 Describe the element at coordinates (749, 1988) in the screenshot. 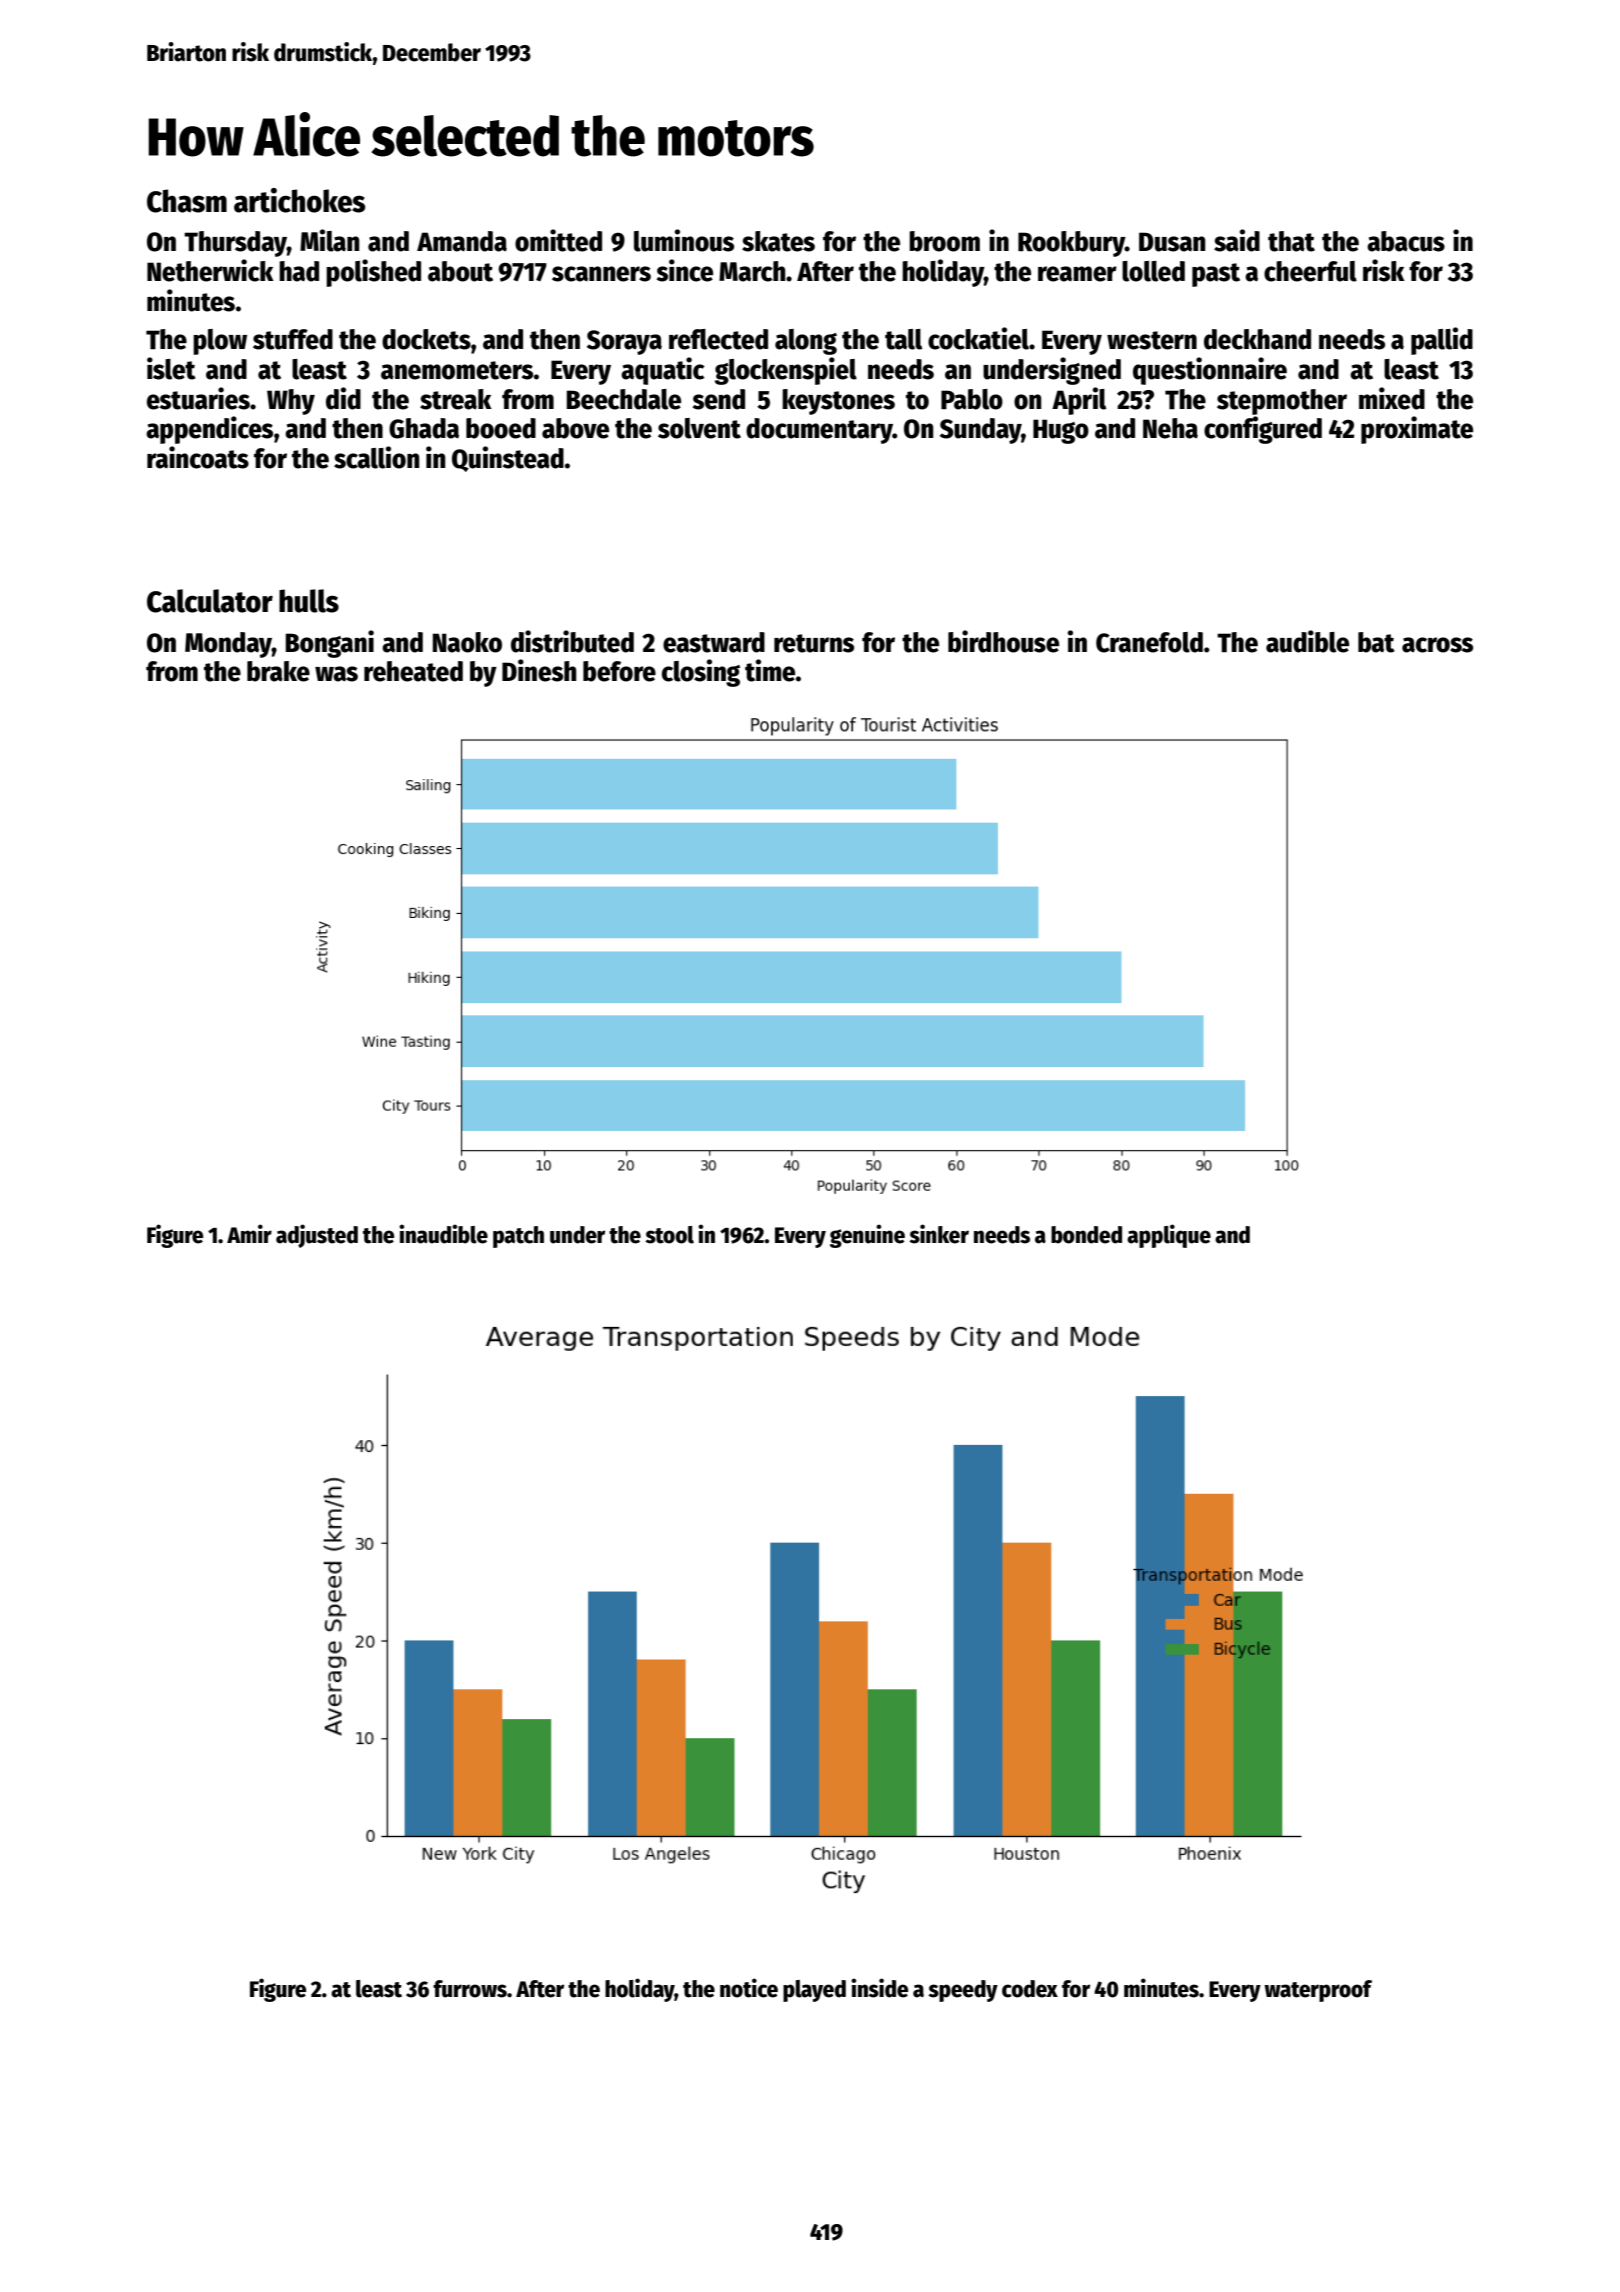

I see `notice` at that location.
